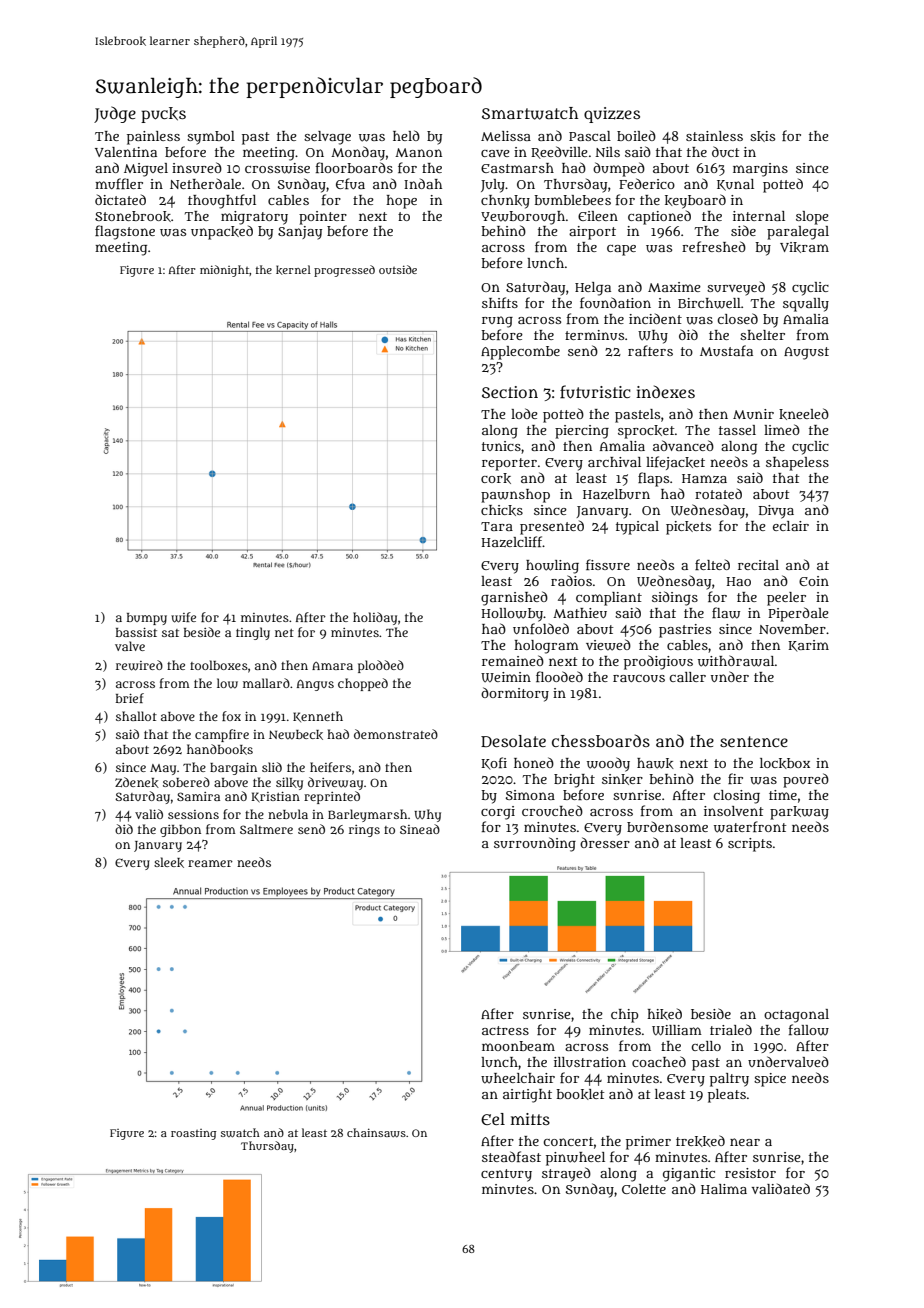 This screenshot has height=1308, width=924. Describe the element at coordinates (754, 741) in the screenshot. I see `sentence` at that location.
